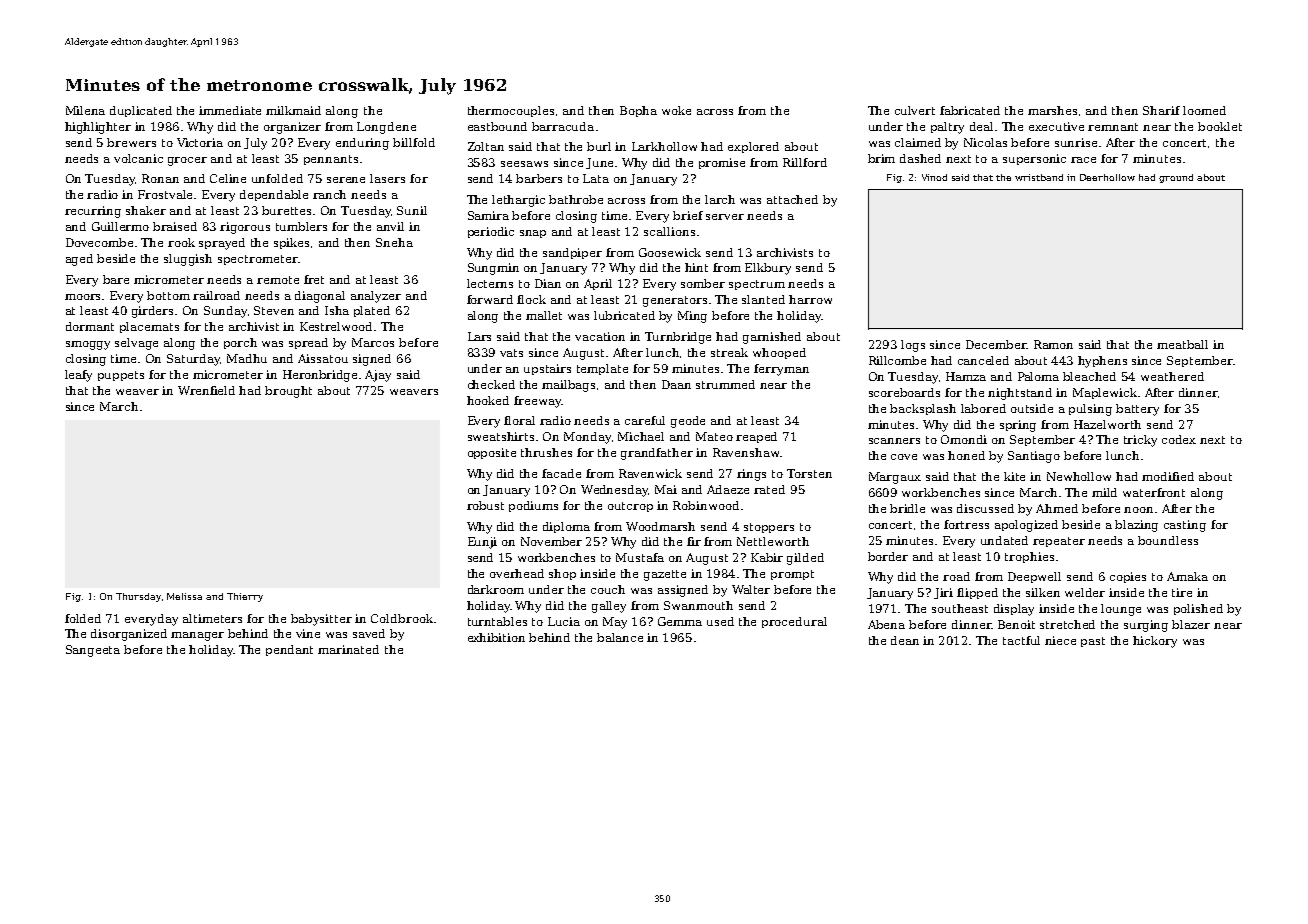 Image resolution: width=1308 pixels, height=924 pixels. I want to click on loomed, so click(1204, 110).
